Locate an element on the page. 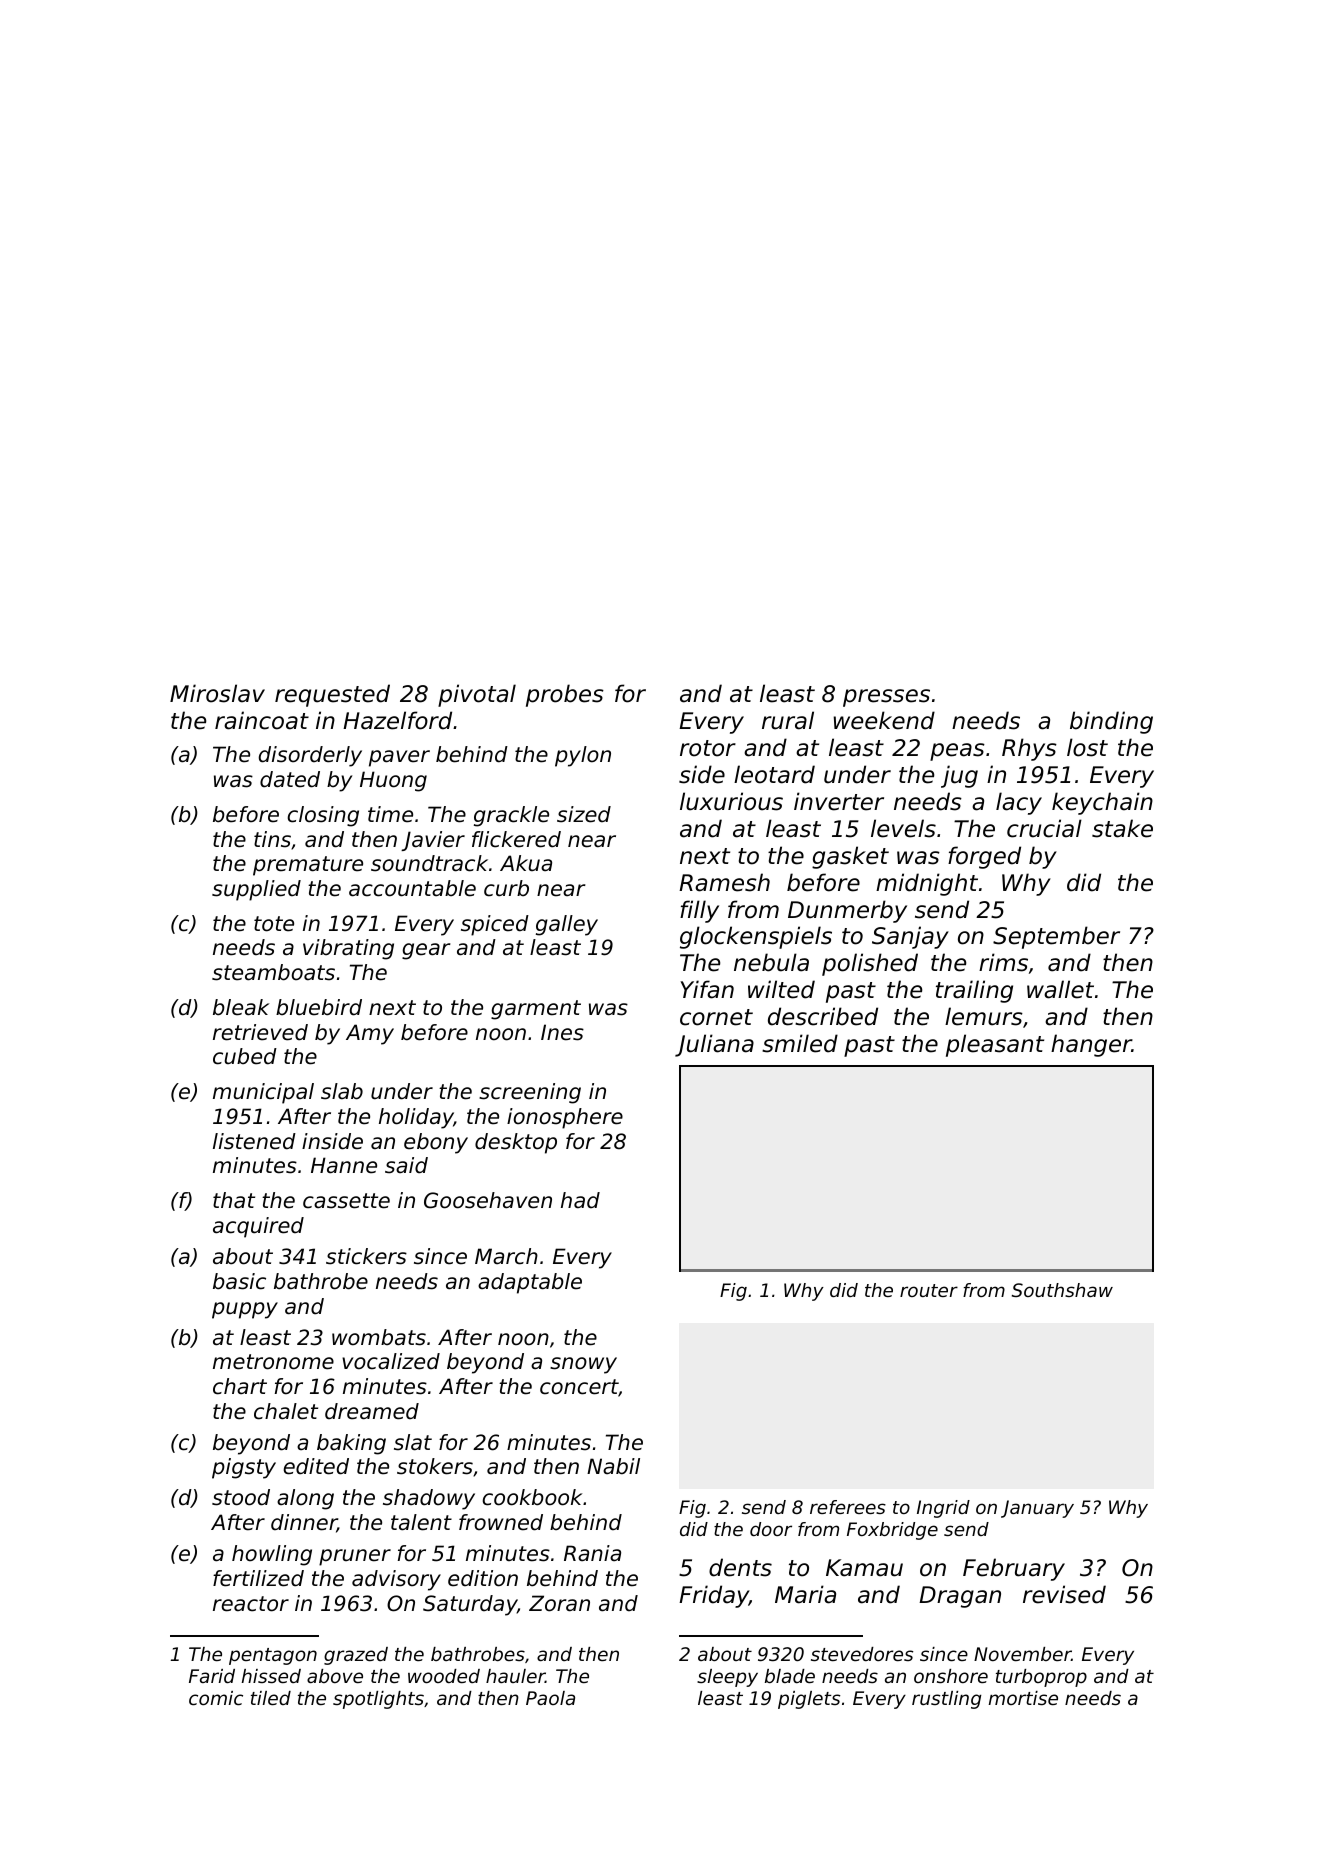 The width and height of the page is (1324, 1873). Amy is located at coordinates (370, 1034).
